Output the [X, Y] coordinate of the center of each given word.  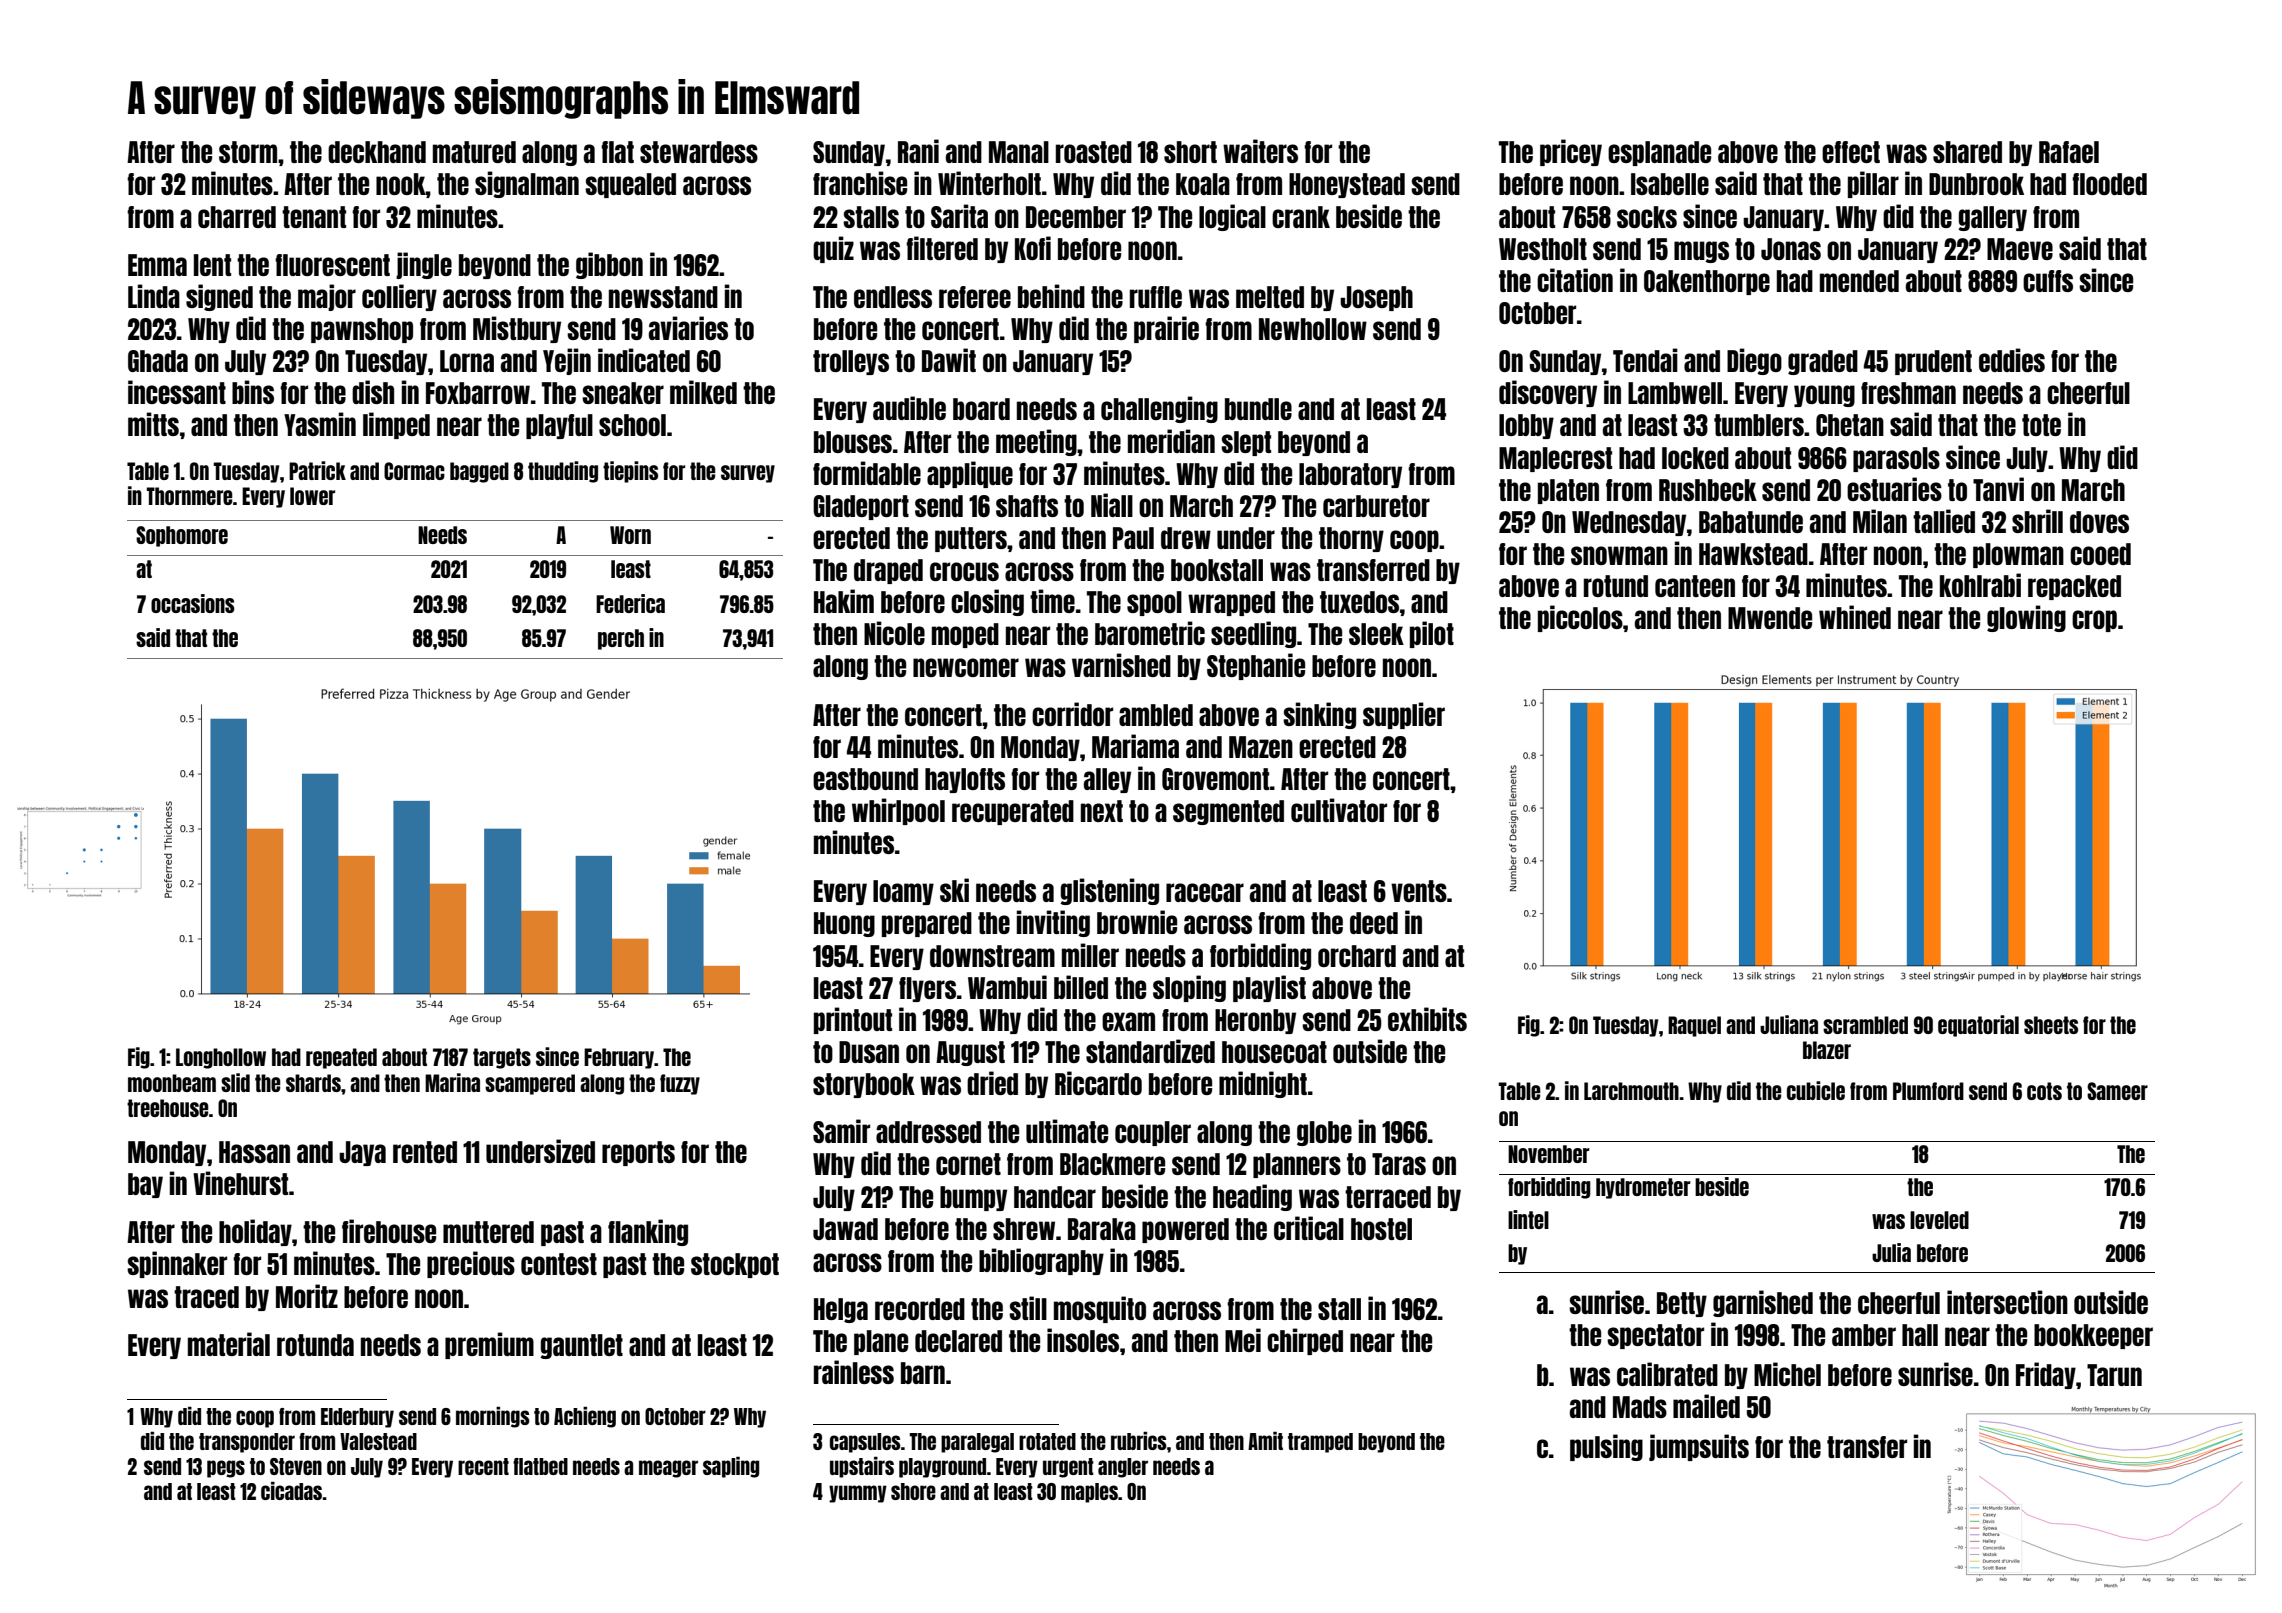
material [229, 1344]
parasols [1896, 459]
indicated [644, 360]
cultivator [1339, 810]
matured [474, 152]
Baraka [1102, 1229]
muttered [488, 1232]
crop [2094, 621]
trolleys [851, 362]
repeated [341, 1058]
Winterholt [989, 183]
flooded [2109, 184]
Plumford [1928, 1091]
